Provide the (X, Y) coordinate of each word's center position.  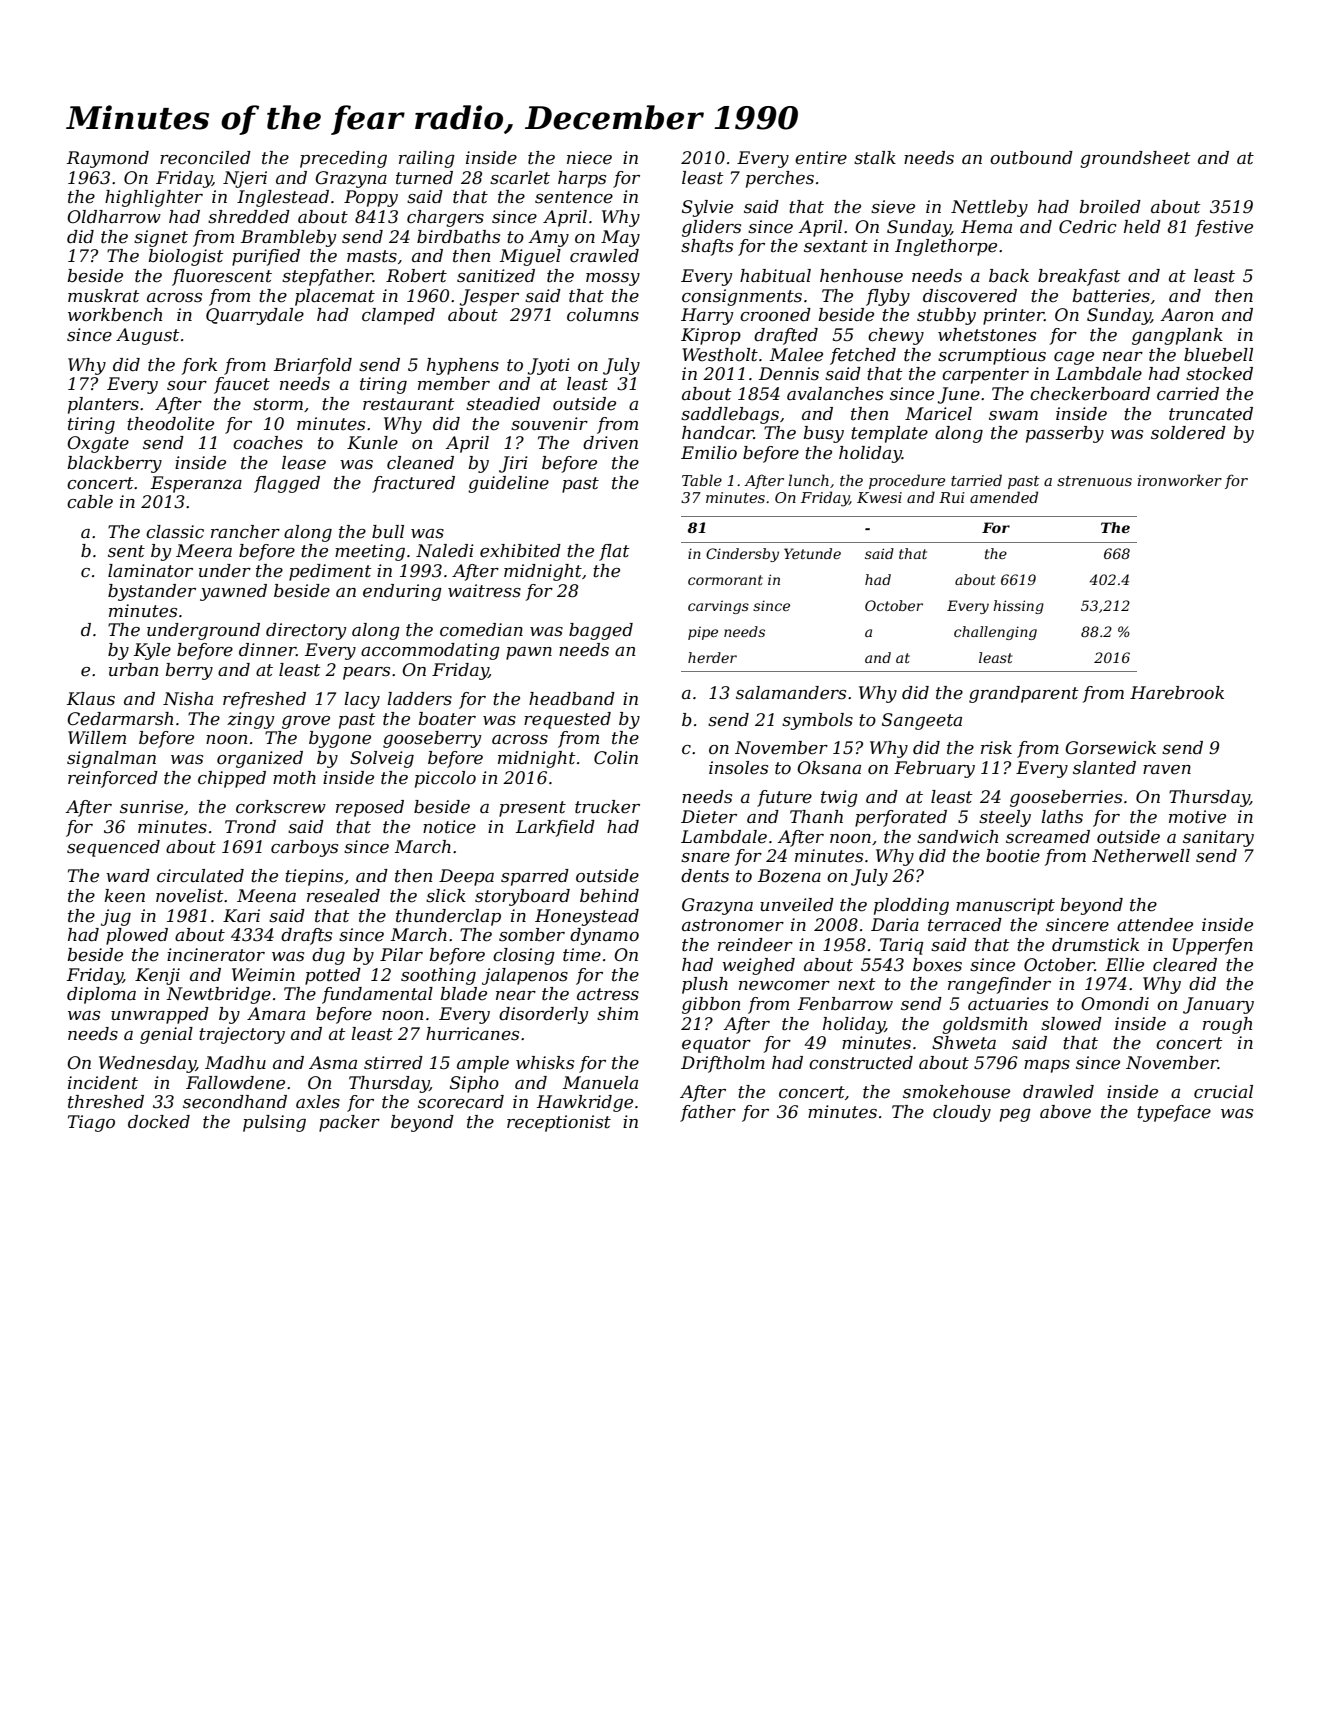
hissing (1018, 607)
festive (1224, 228)
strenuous (1094, 481)
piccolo (445, 779)
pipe (703, 633)
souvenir (549, 424)
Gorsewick (1110, 748)
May (620, 238)
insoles (738, 768)
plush (705, 985)
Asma (333, 1062)
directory (306, 631)
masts (372, 256)
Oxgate (98, 444)
